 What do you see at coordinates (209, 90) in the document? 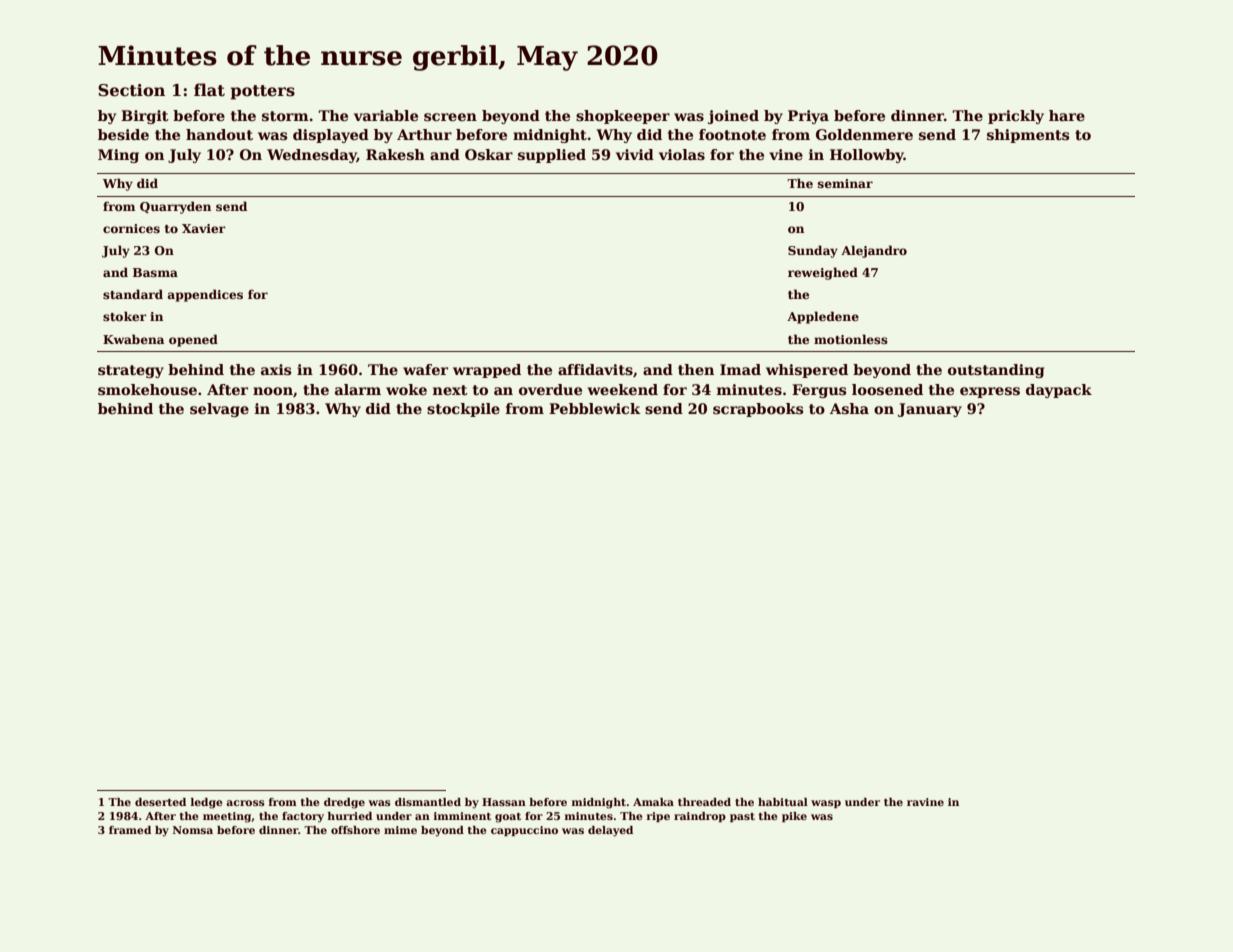
I see `flat` at bounding box center [209, 90].
